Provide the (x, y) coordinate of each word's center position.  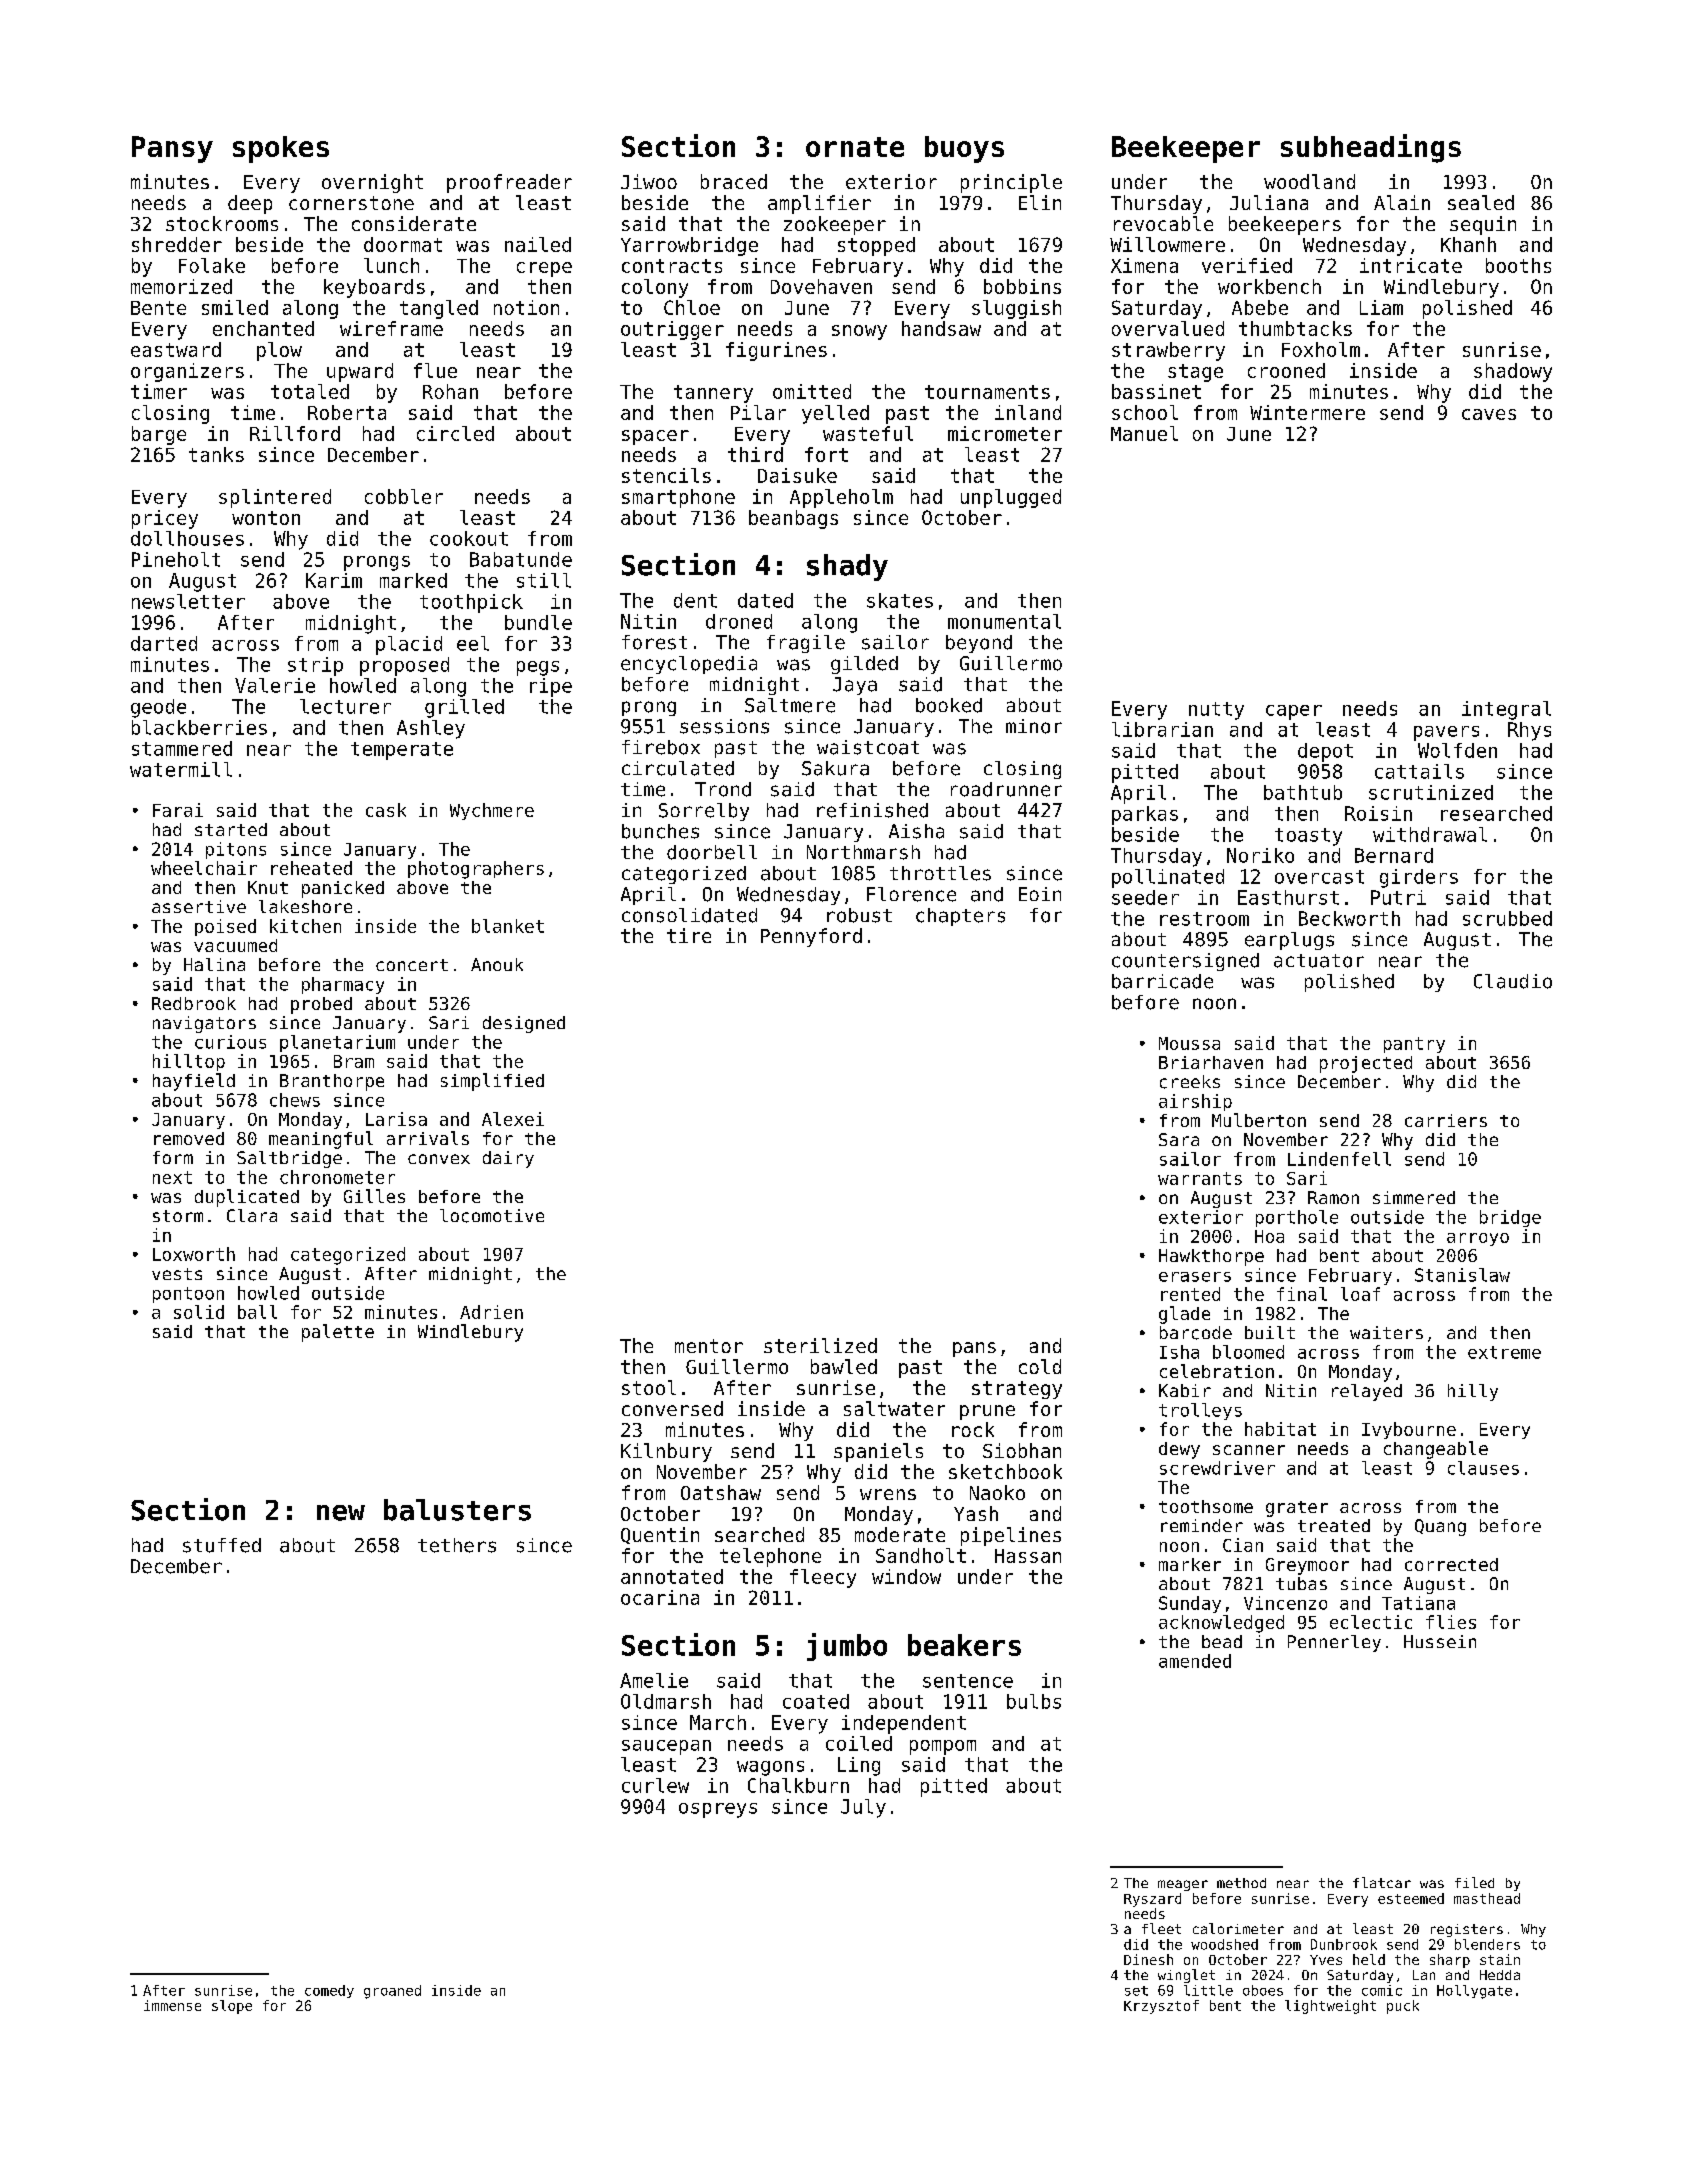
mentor (709, 1346)
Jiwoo (649, 181)
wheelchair (204, 868)
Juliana (1269, 202)
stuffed (222, 1545)
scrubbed (1507, 918)
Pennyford (811, 937)
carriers (1446, 1120)
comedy (329, 1991)
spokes (281, 149)
